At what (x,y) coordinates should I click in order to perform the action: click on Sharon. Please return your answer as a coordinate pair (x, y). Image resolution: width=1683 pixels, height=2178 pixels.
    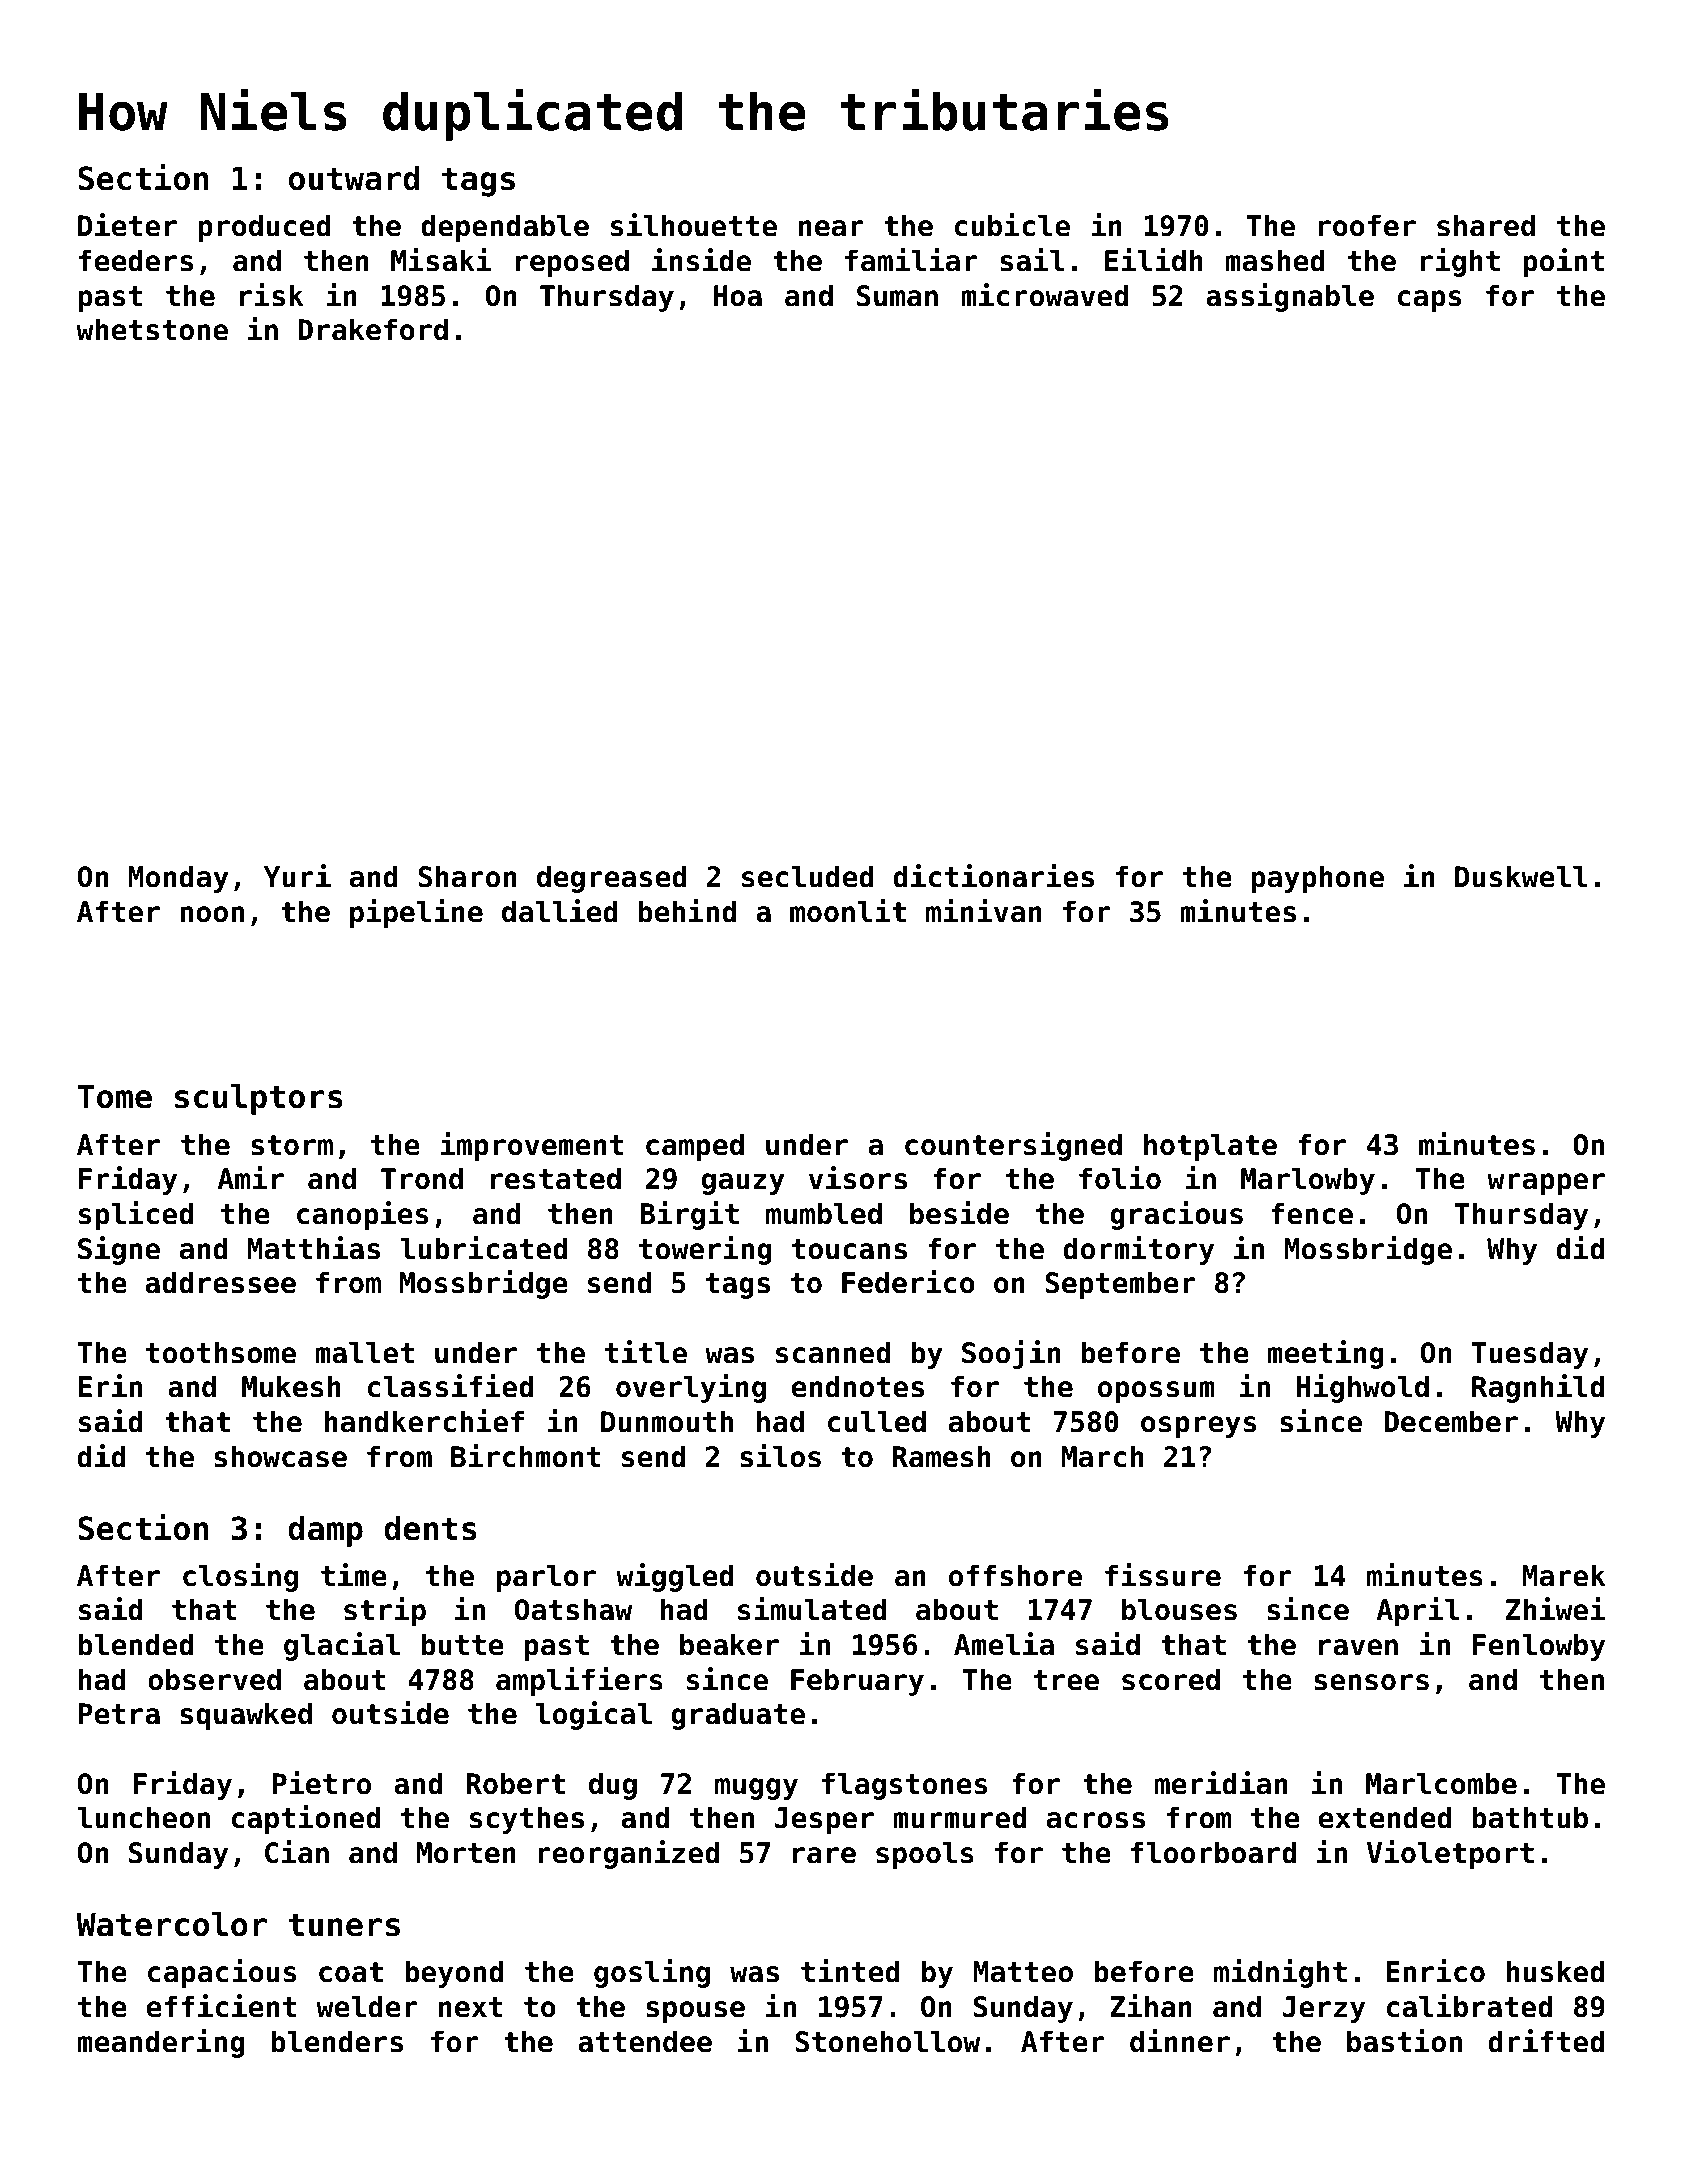
    Looking at the image, I should click on (467, 876).
